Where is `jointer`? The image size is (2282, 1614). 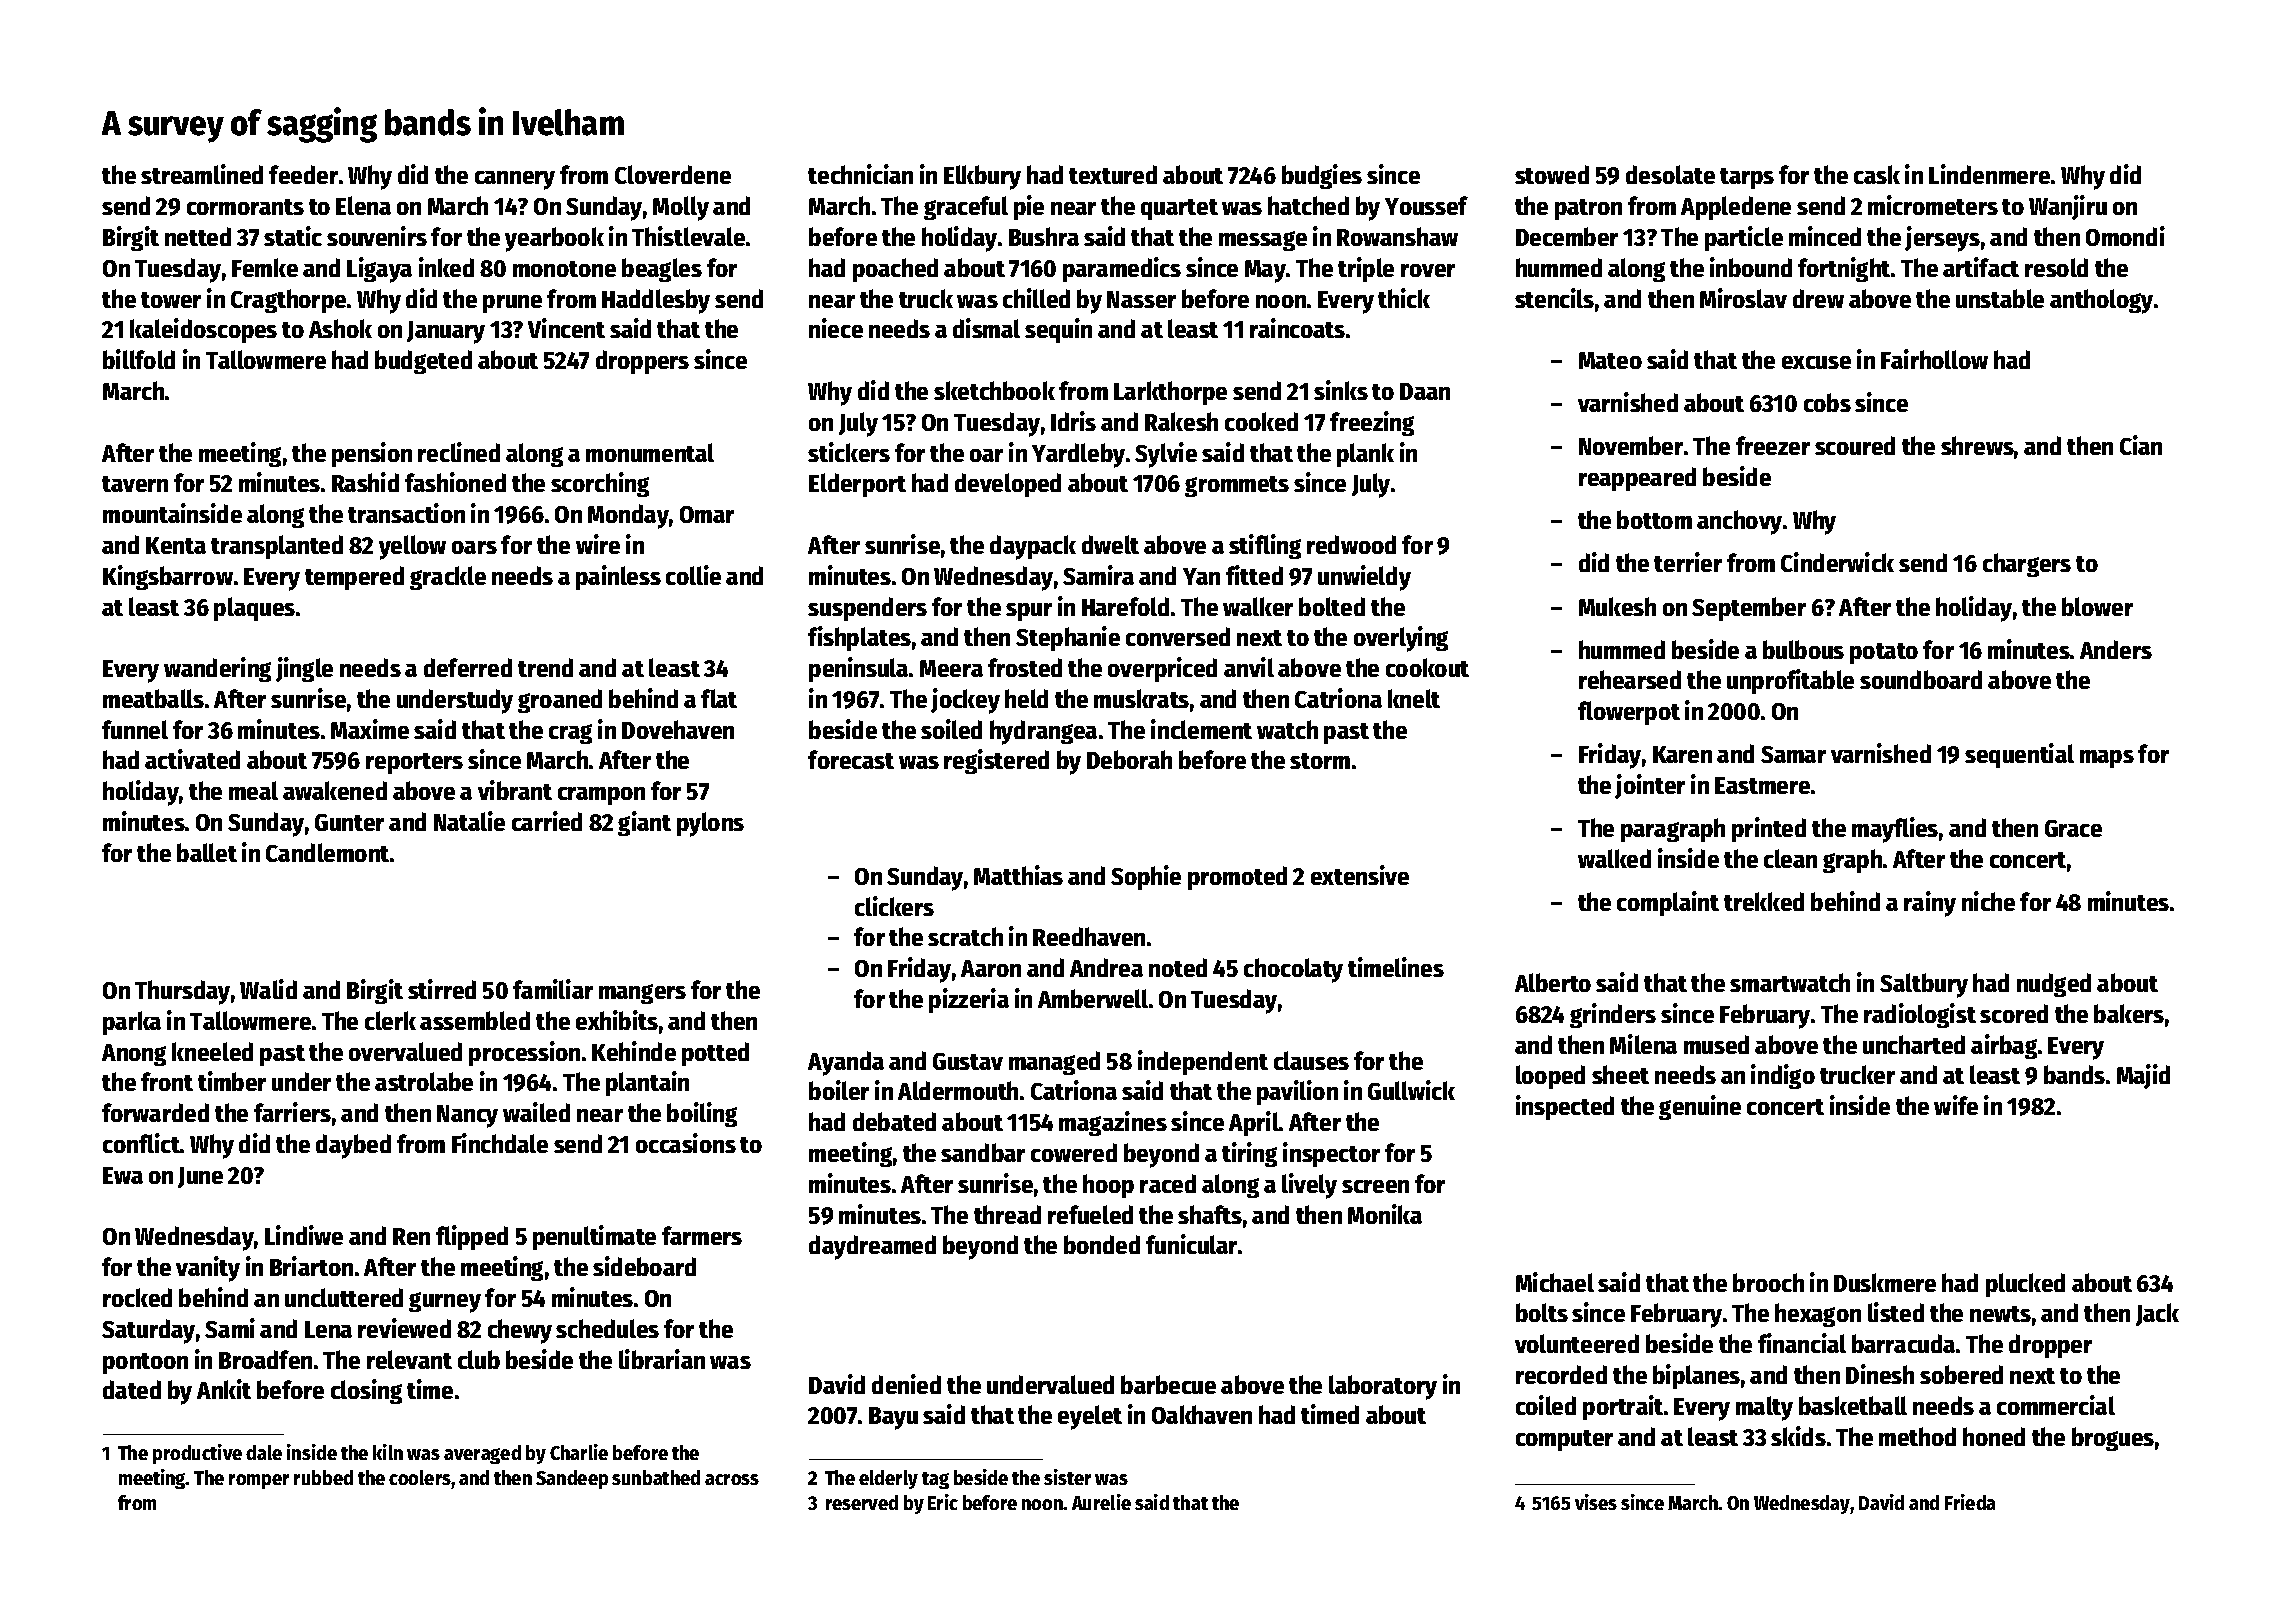 jointer is located at coordinates (1650, 786).
